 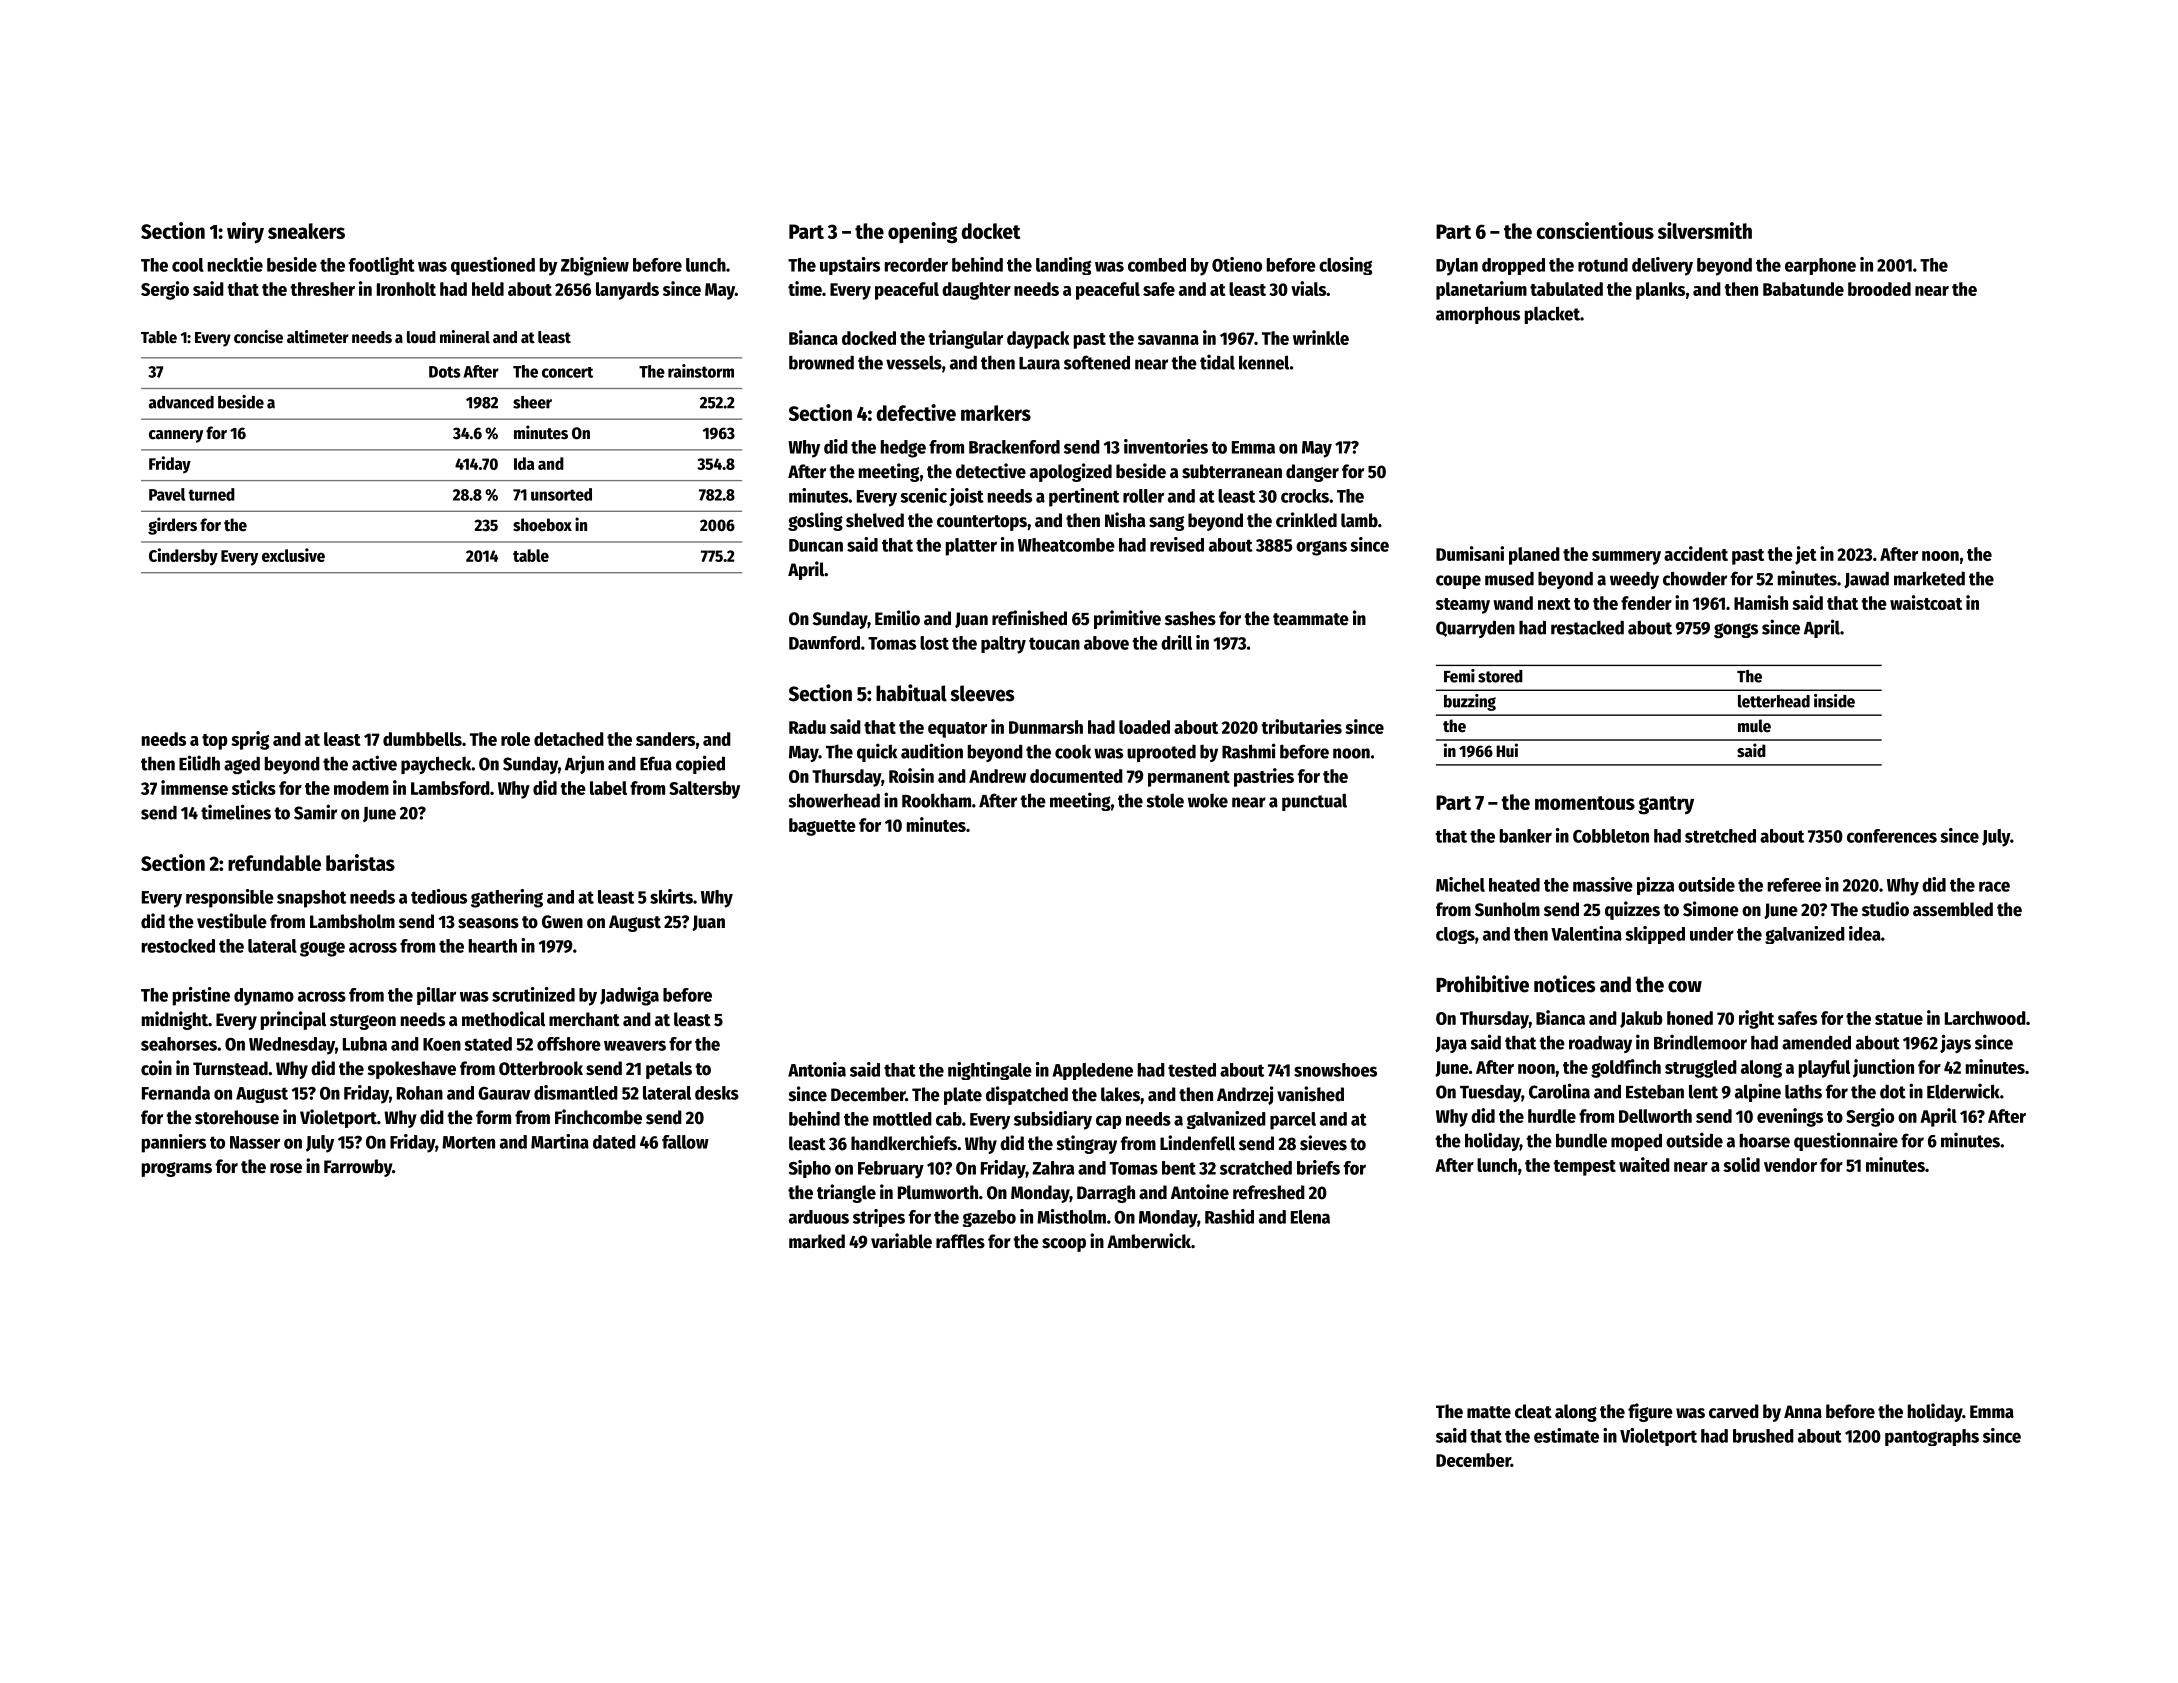 I want to click on silversmith, so click(x=1705, y=230).
